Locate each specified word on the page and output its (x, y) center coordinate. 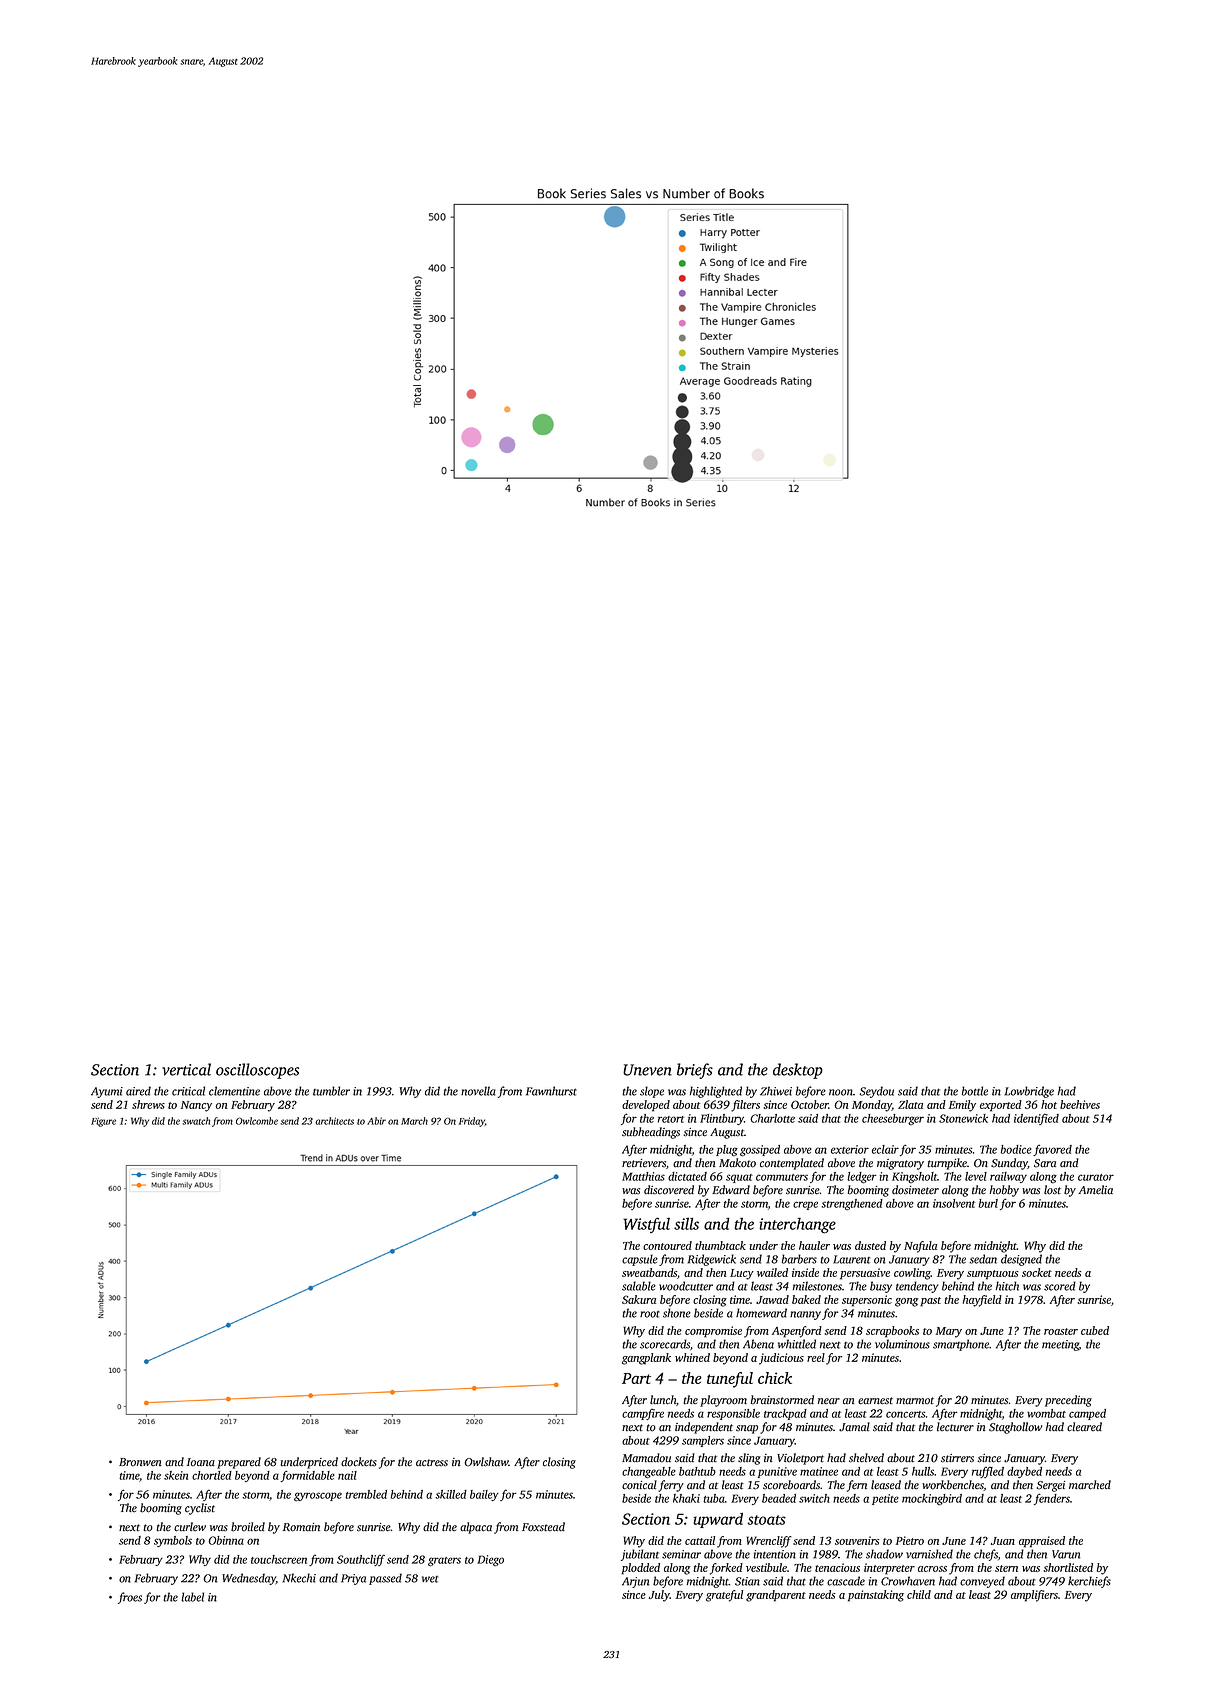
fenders (1052, 1499)
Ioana (201, 1462)
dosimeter (915, 1190)
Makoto (737, 1163)
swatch (196, 1121)
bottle (975, 1091)
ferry (671, 1486)
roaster (1061, 1331)
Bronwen (140, 1462)
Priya (353, 1579)
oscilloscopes (257, 1071)
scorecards (665, 1344)
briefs (695, 1071)
